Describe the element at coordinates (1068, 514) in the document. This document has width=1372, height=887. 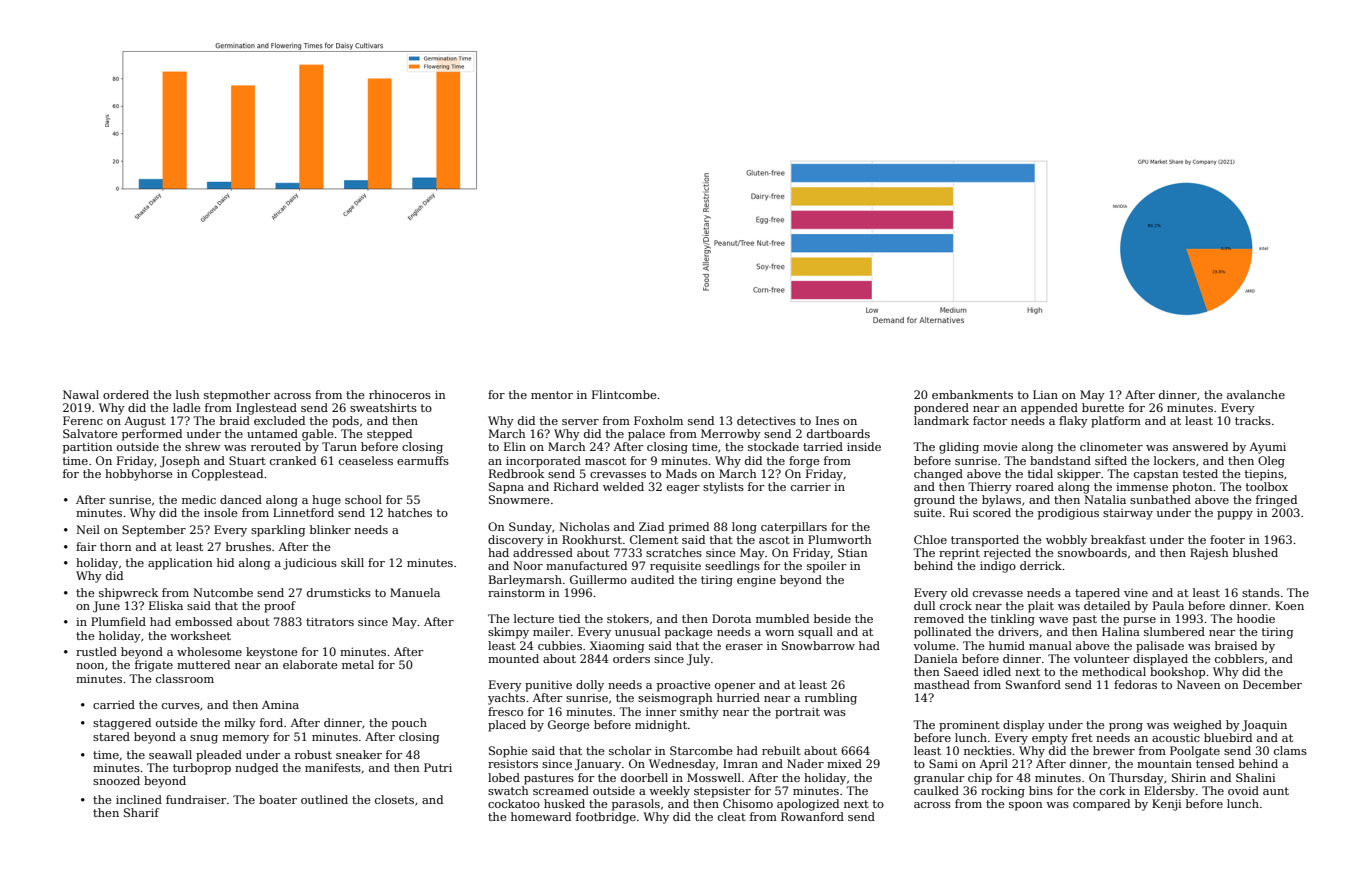
I see `prodigious` at that location.
